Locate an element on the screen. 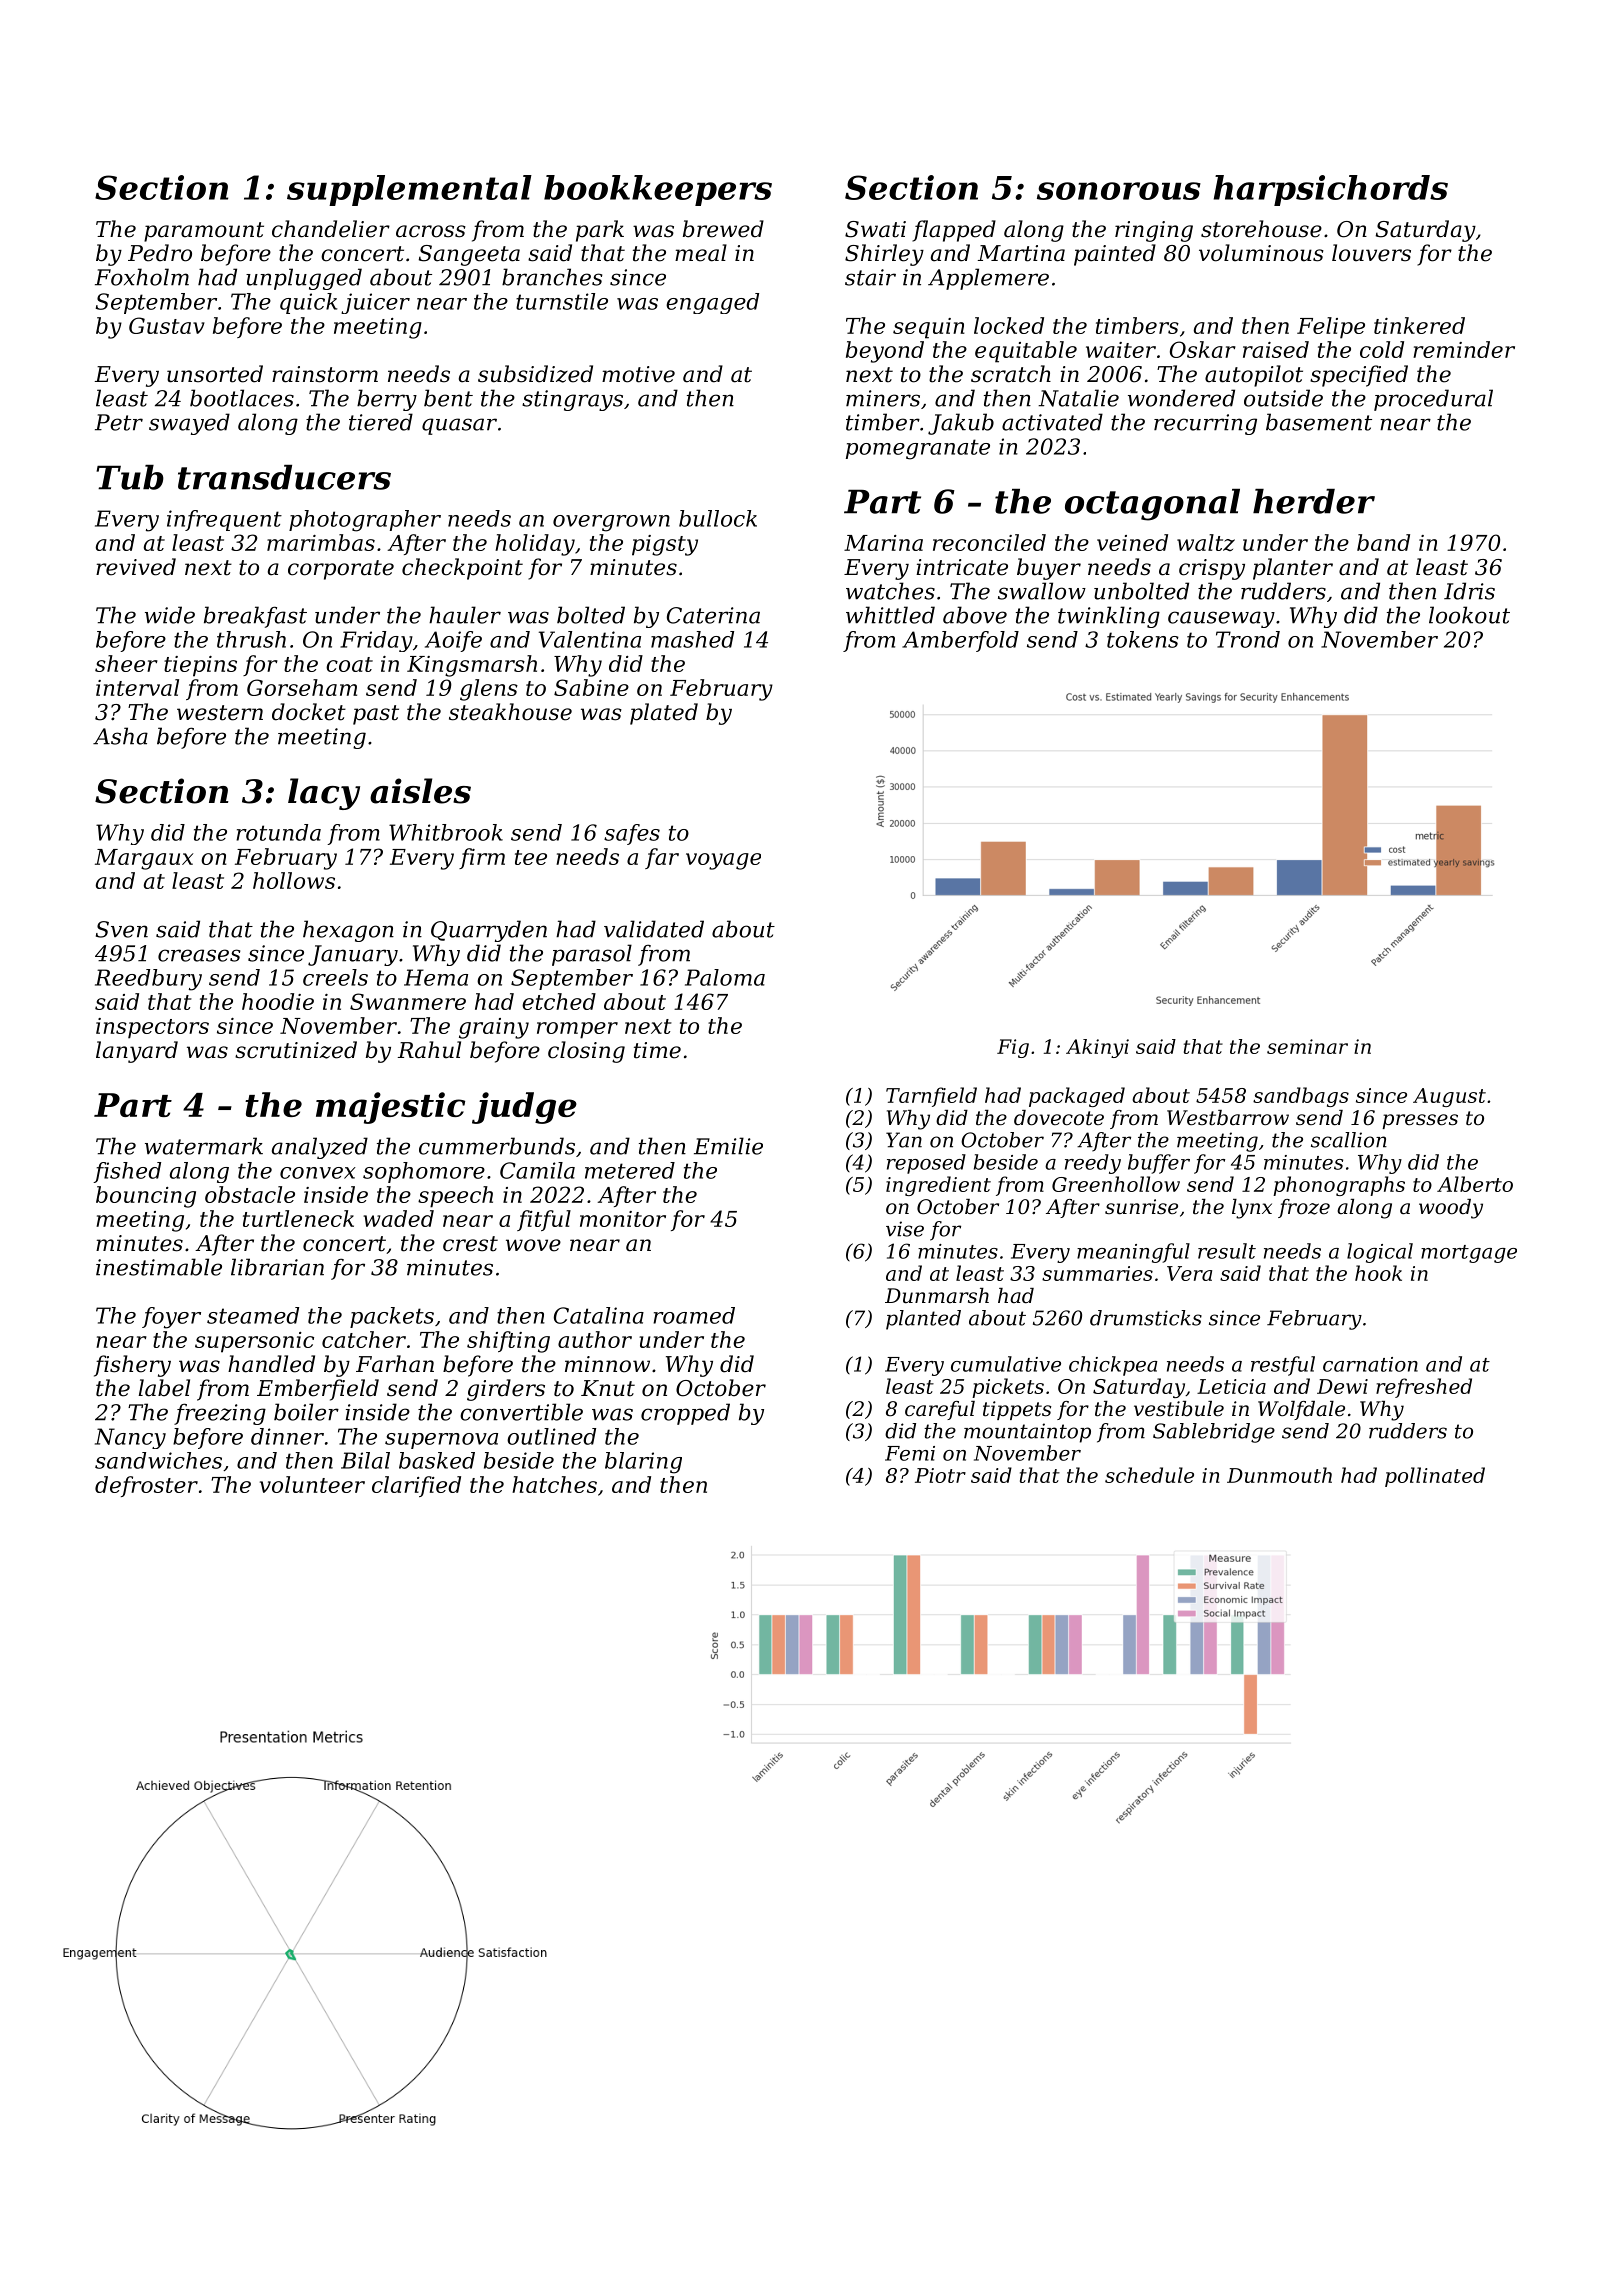  lanyard is located at coordinates (137, 1052).
